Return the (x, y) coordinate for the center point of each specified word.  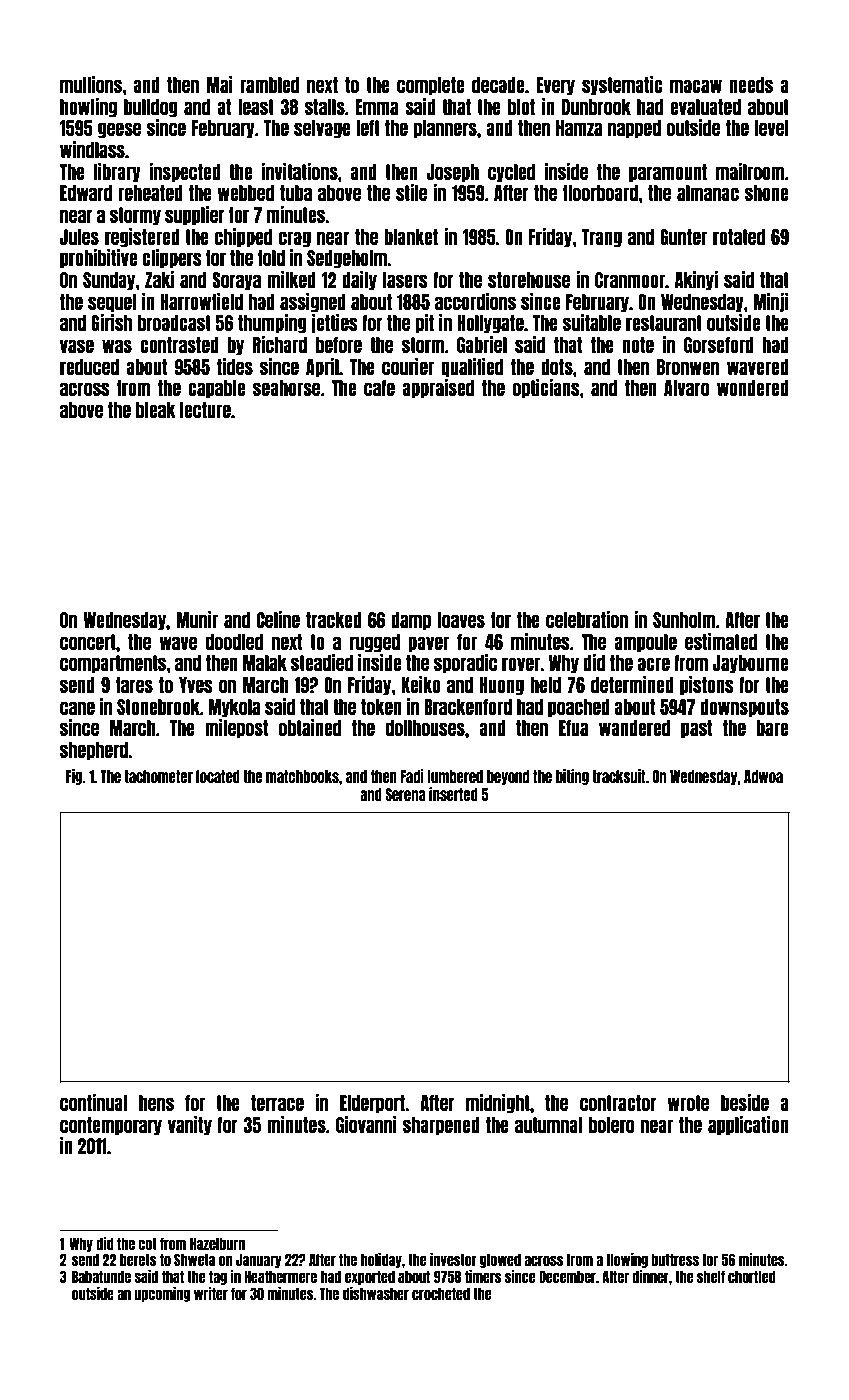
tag (218, 1277)
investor (453, 1259)
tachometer (158, 776)
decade (498, 85)
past (696, 729)
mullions (91, 84)
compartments (113, 664)
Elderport (372, 1104)
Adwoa (763, 776)
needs (751, 85)
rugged (375, 643)
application (748, 1126)
